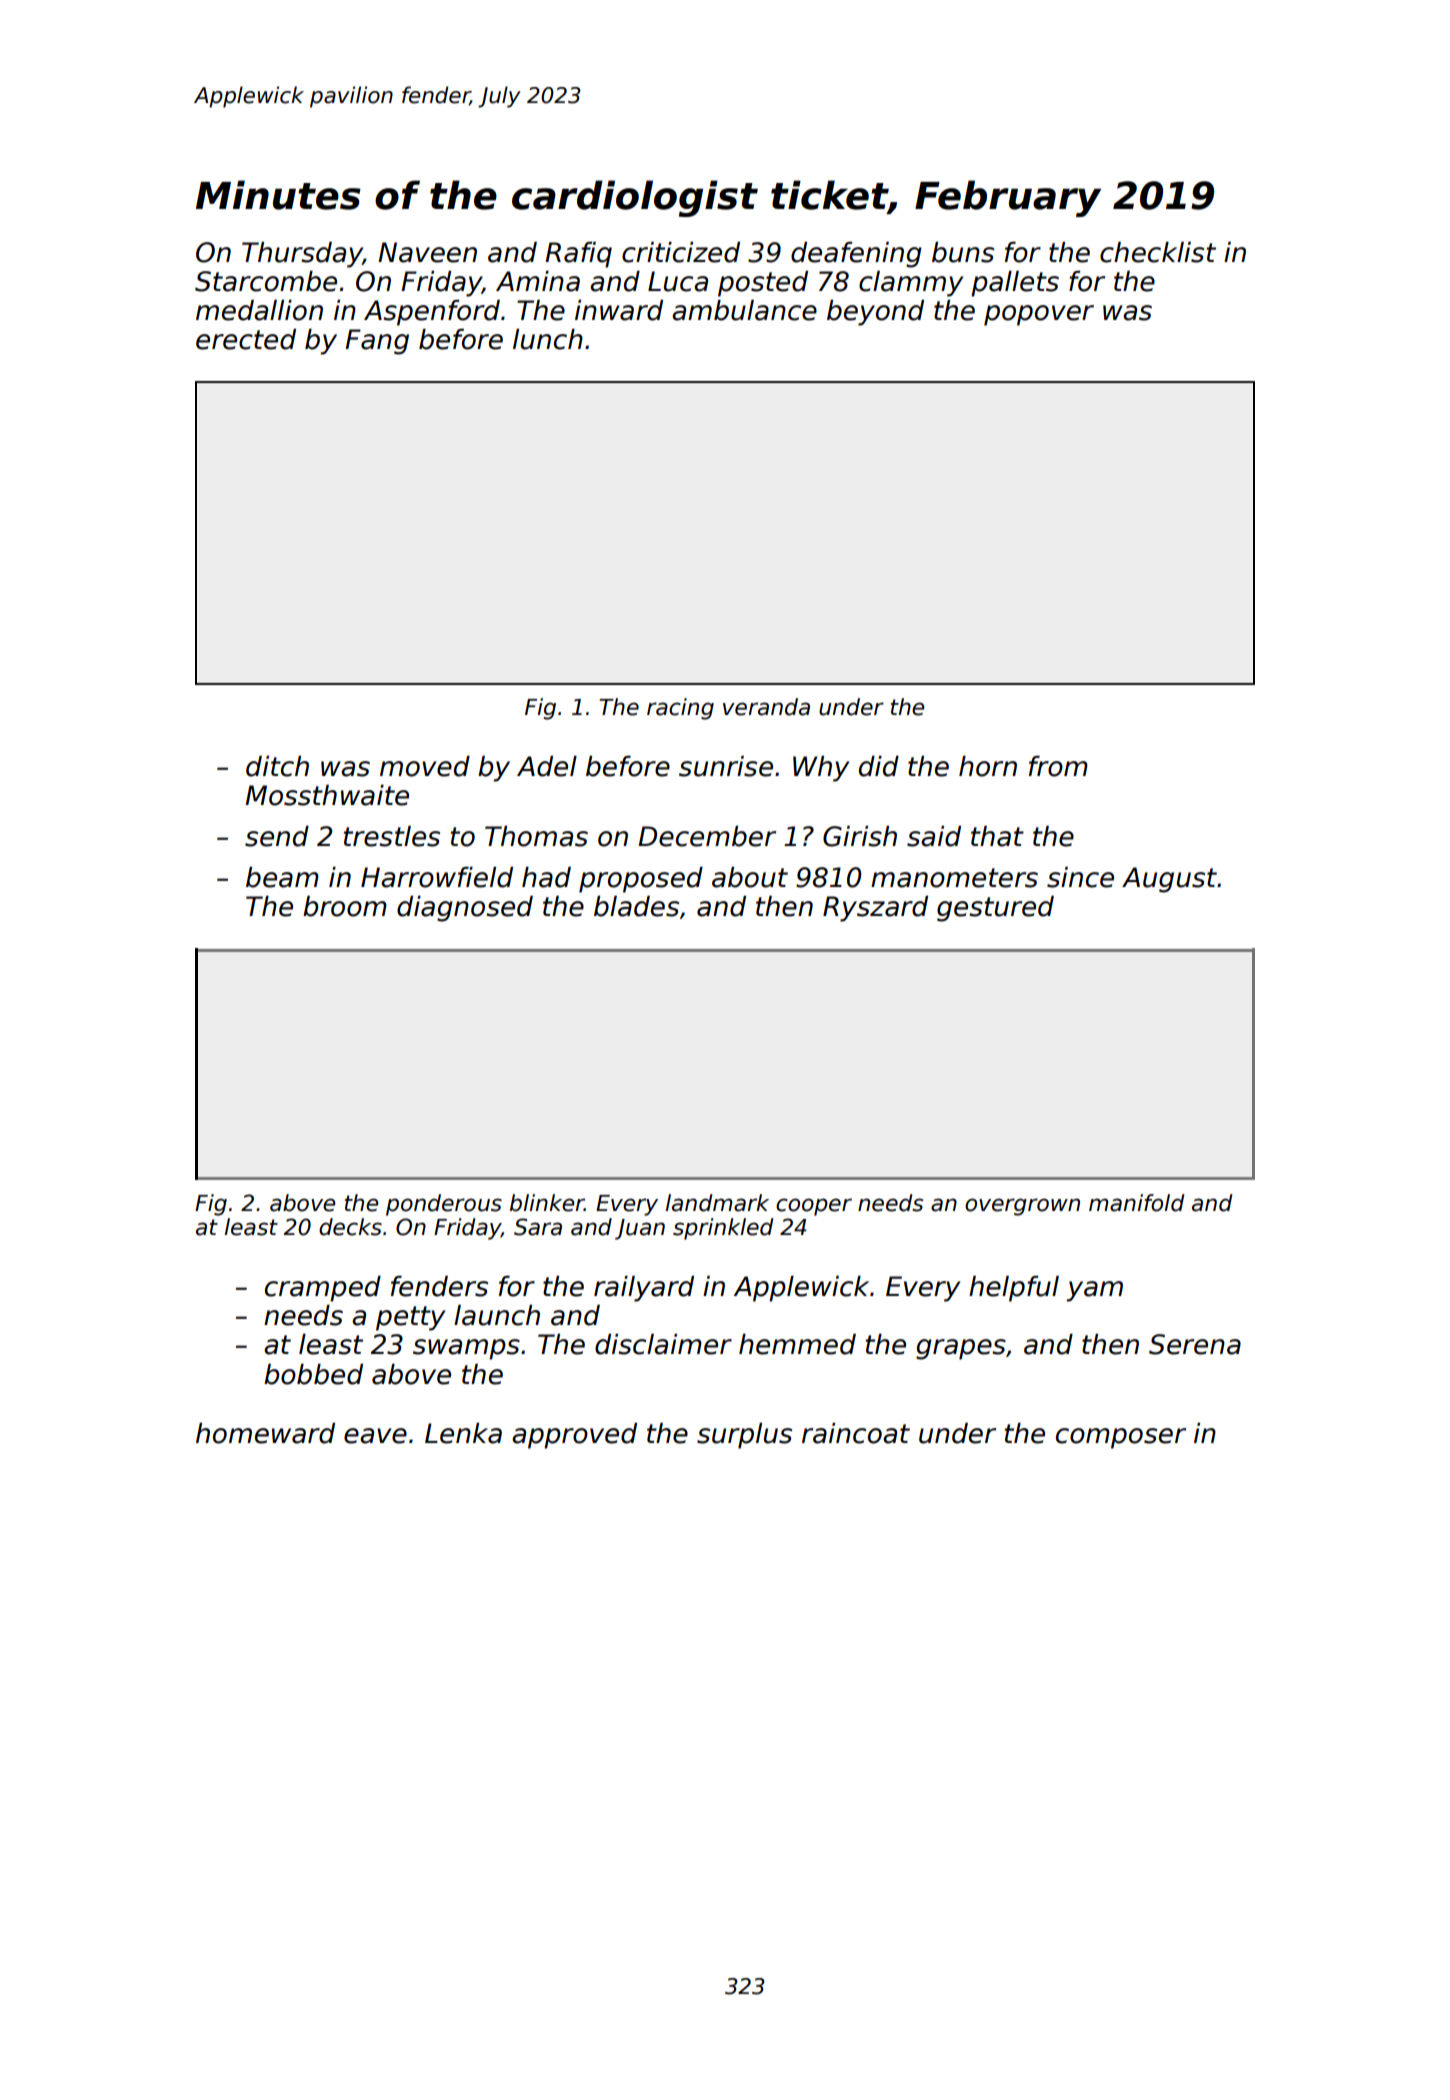  I want to click on homeward, so click(265, 1433).
